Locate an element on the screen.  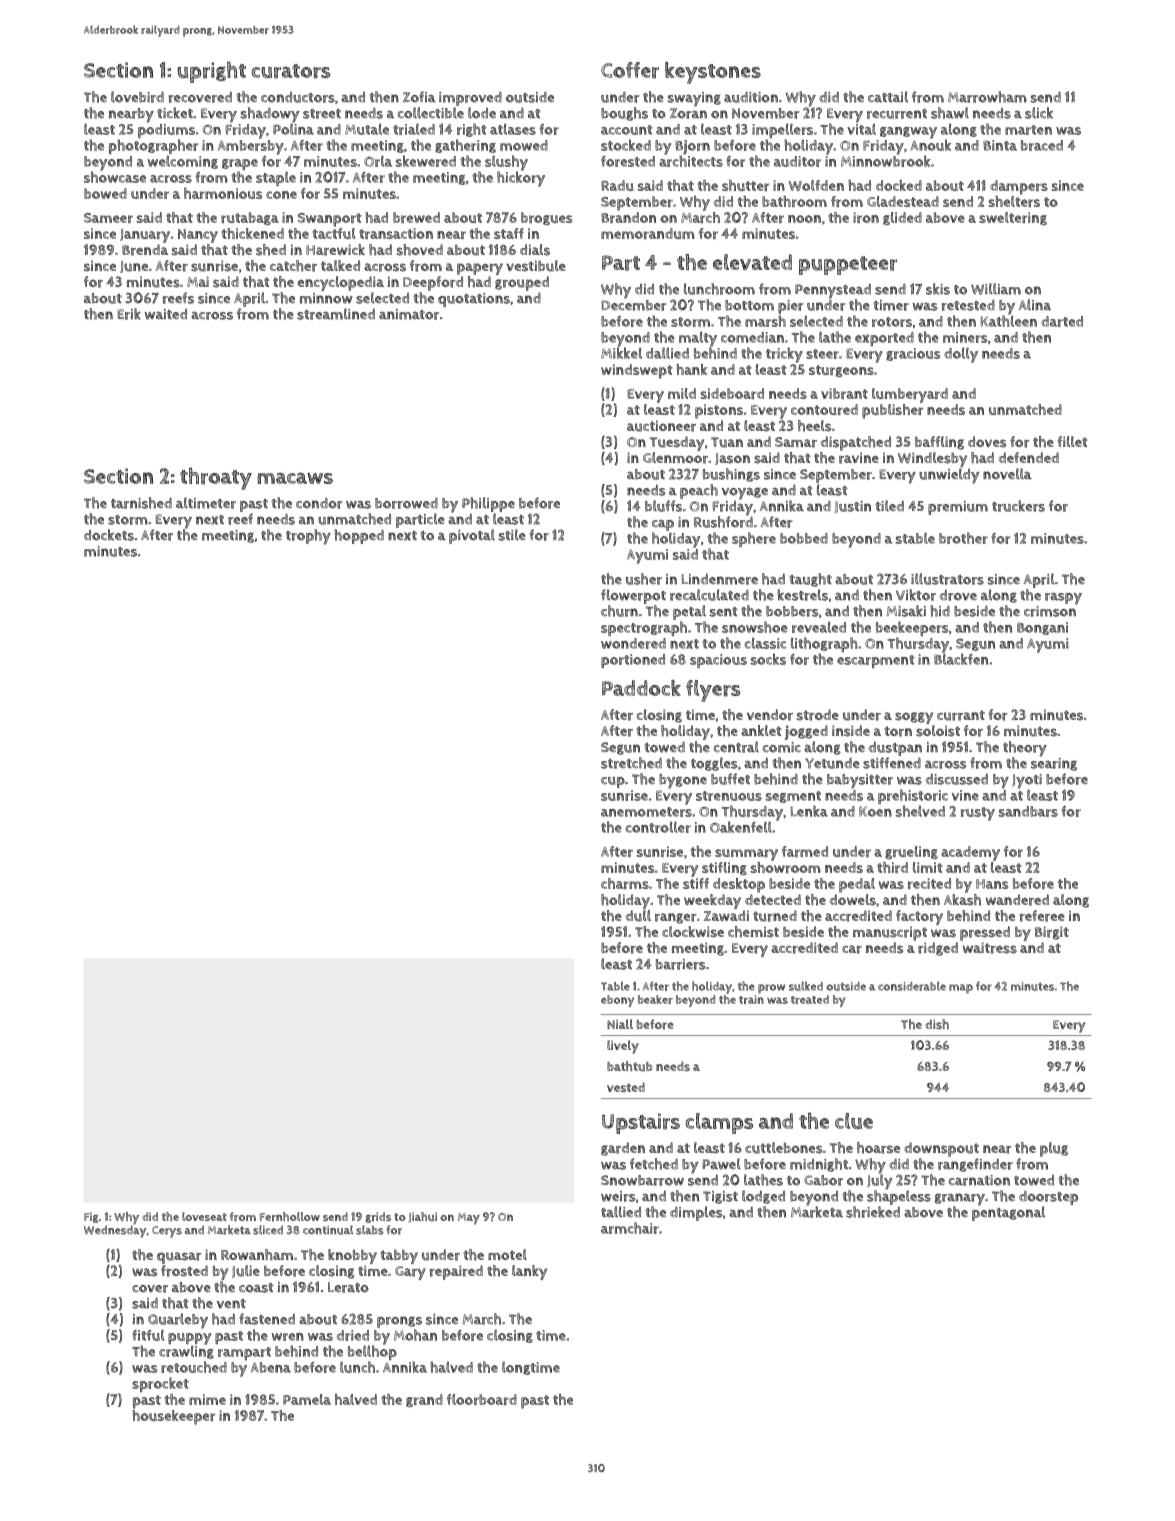
auctioneer is located at coordinates (661, 426).
